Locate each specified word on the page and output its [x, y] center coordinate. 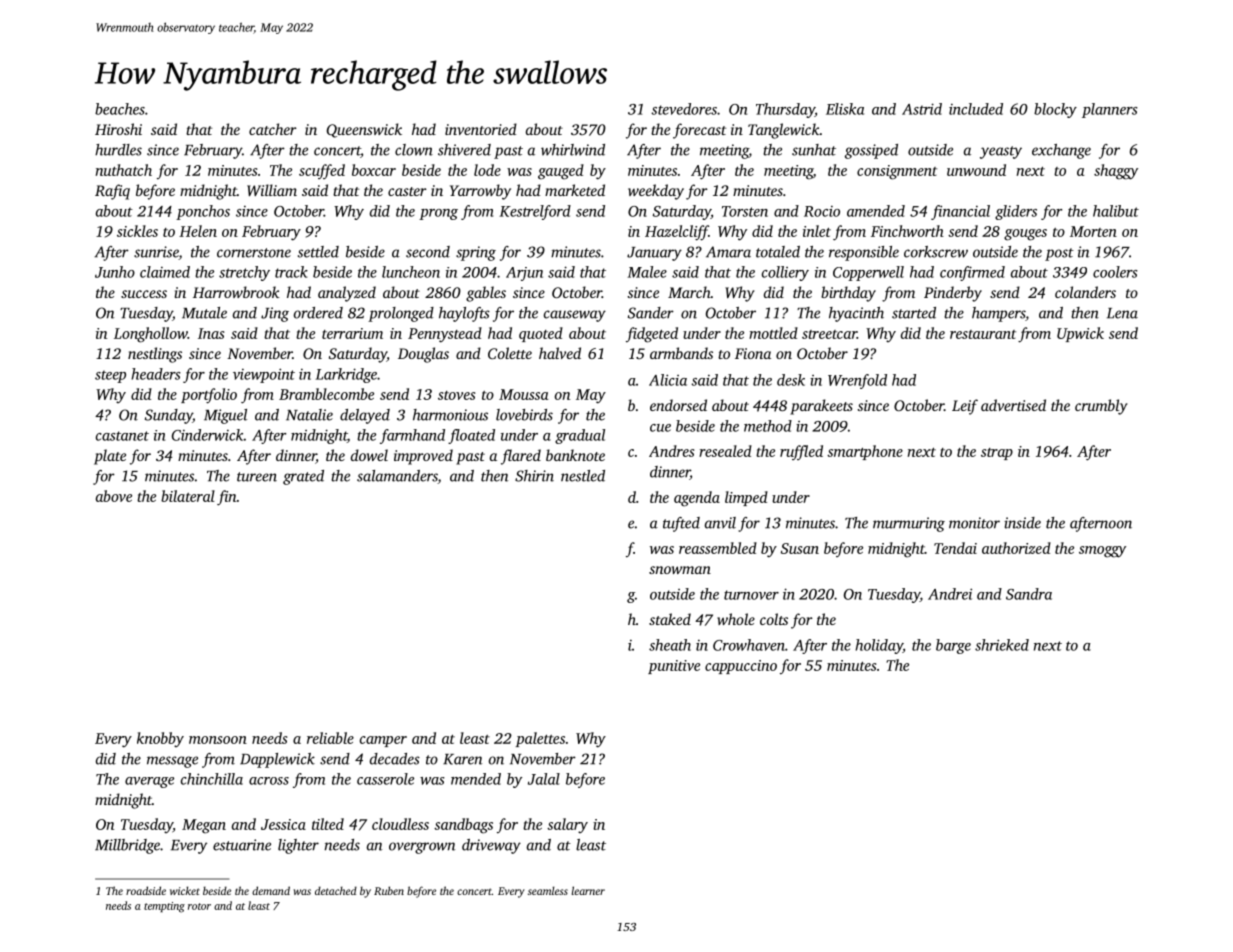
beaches [120, 109]
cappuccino [741, 667]
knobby [160, 739]
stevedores [684, 109]
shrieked [1002, 645]
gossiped [871, 151]
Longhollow [151, 335]
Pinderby [953, 294]
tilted [328, 824]
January [654, 254]
